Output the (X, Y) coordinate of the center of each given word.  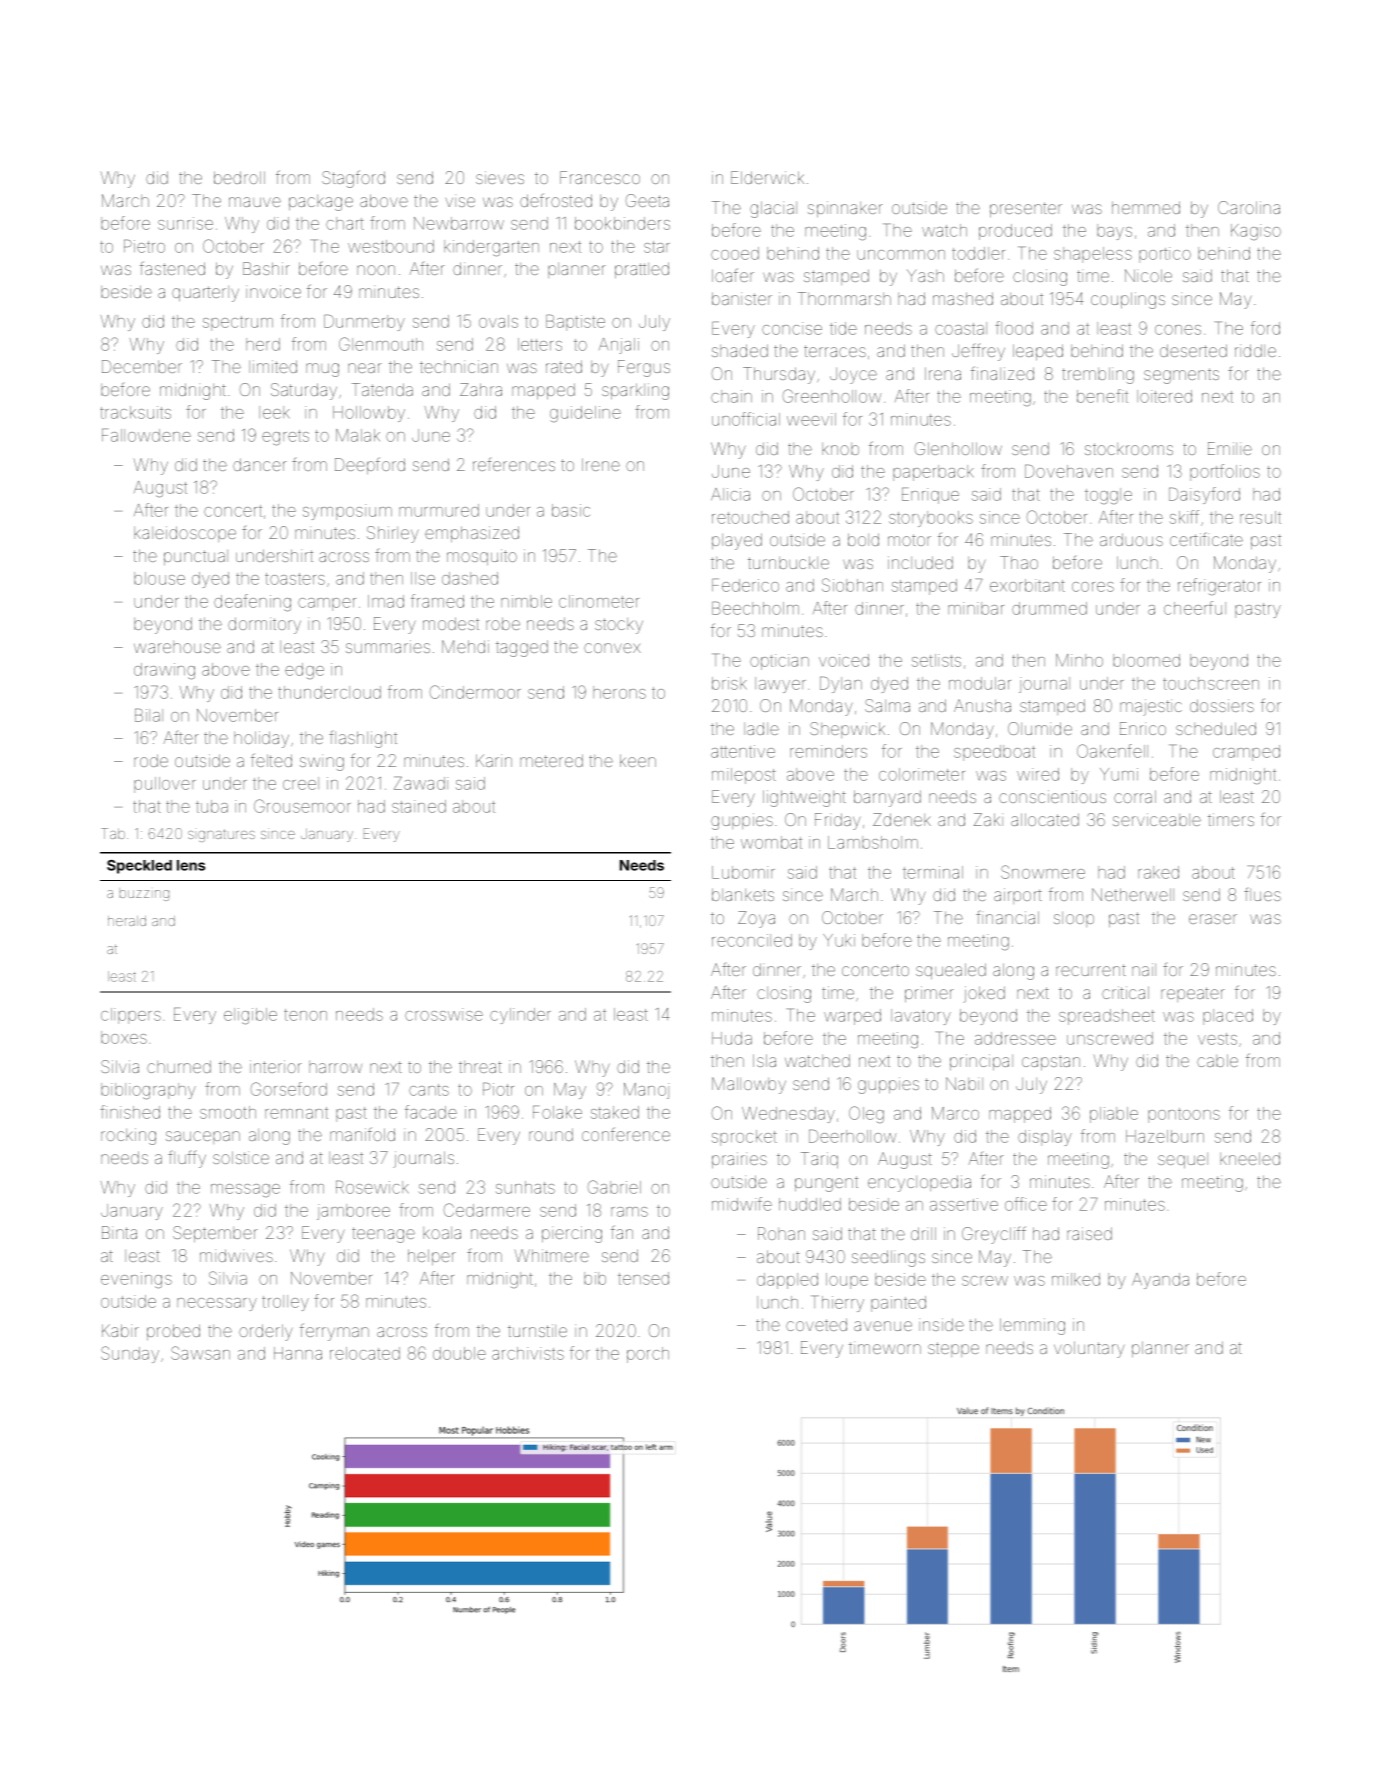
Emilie (1230, 448)
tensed (643, 1278)
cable (1217, 1060)
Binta (119, 1232)
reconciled (752, 940)
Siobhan (852, 585)
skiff (1184, 517)
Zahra (481, 389)
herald (127, 921)
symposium (347, 512)
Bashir (266, 268)
